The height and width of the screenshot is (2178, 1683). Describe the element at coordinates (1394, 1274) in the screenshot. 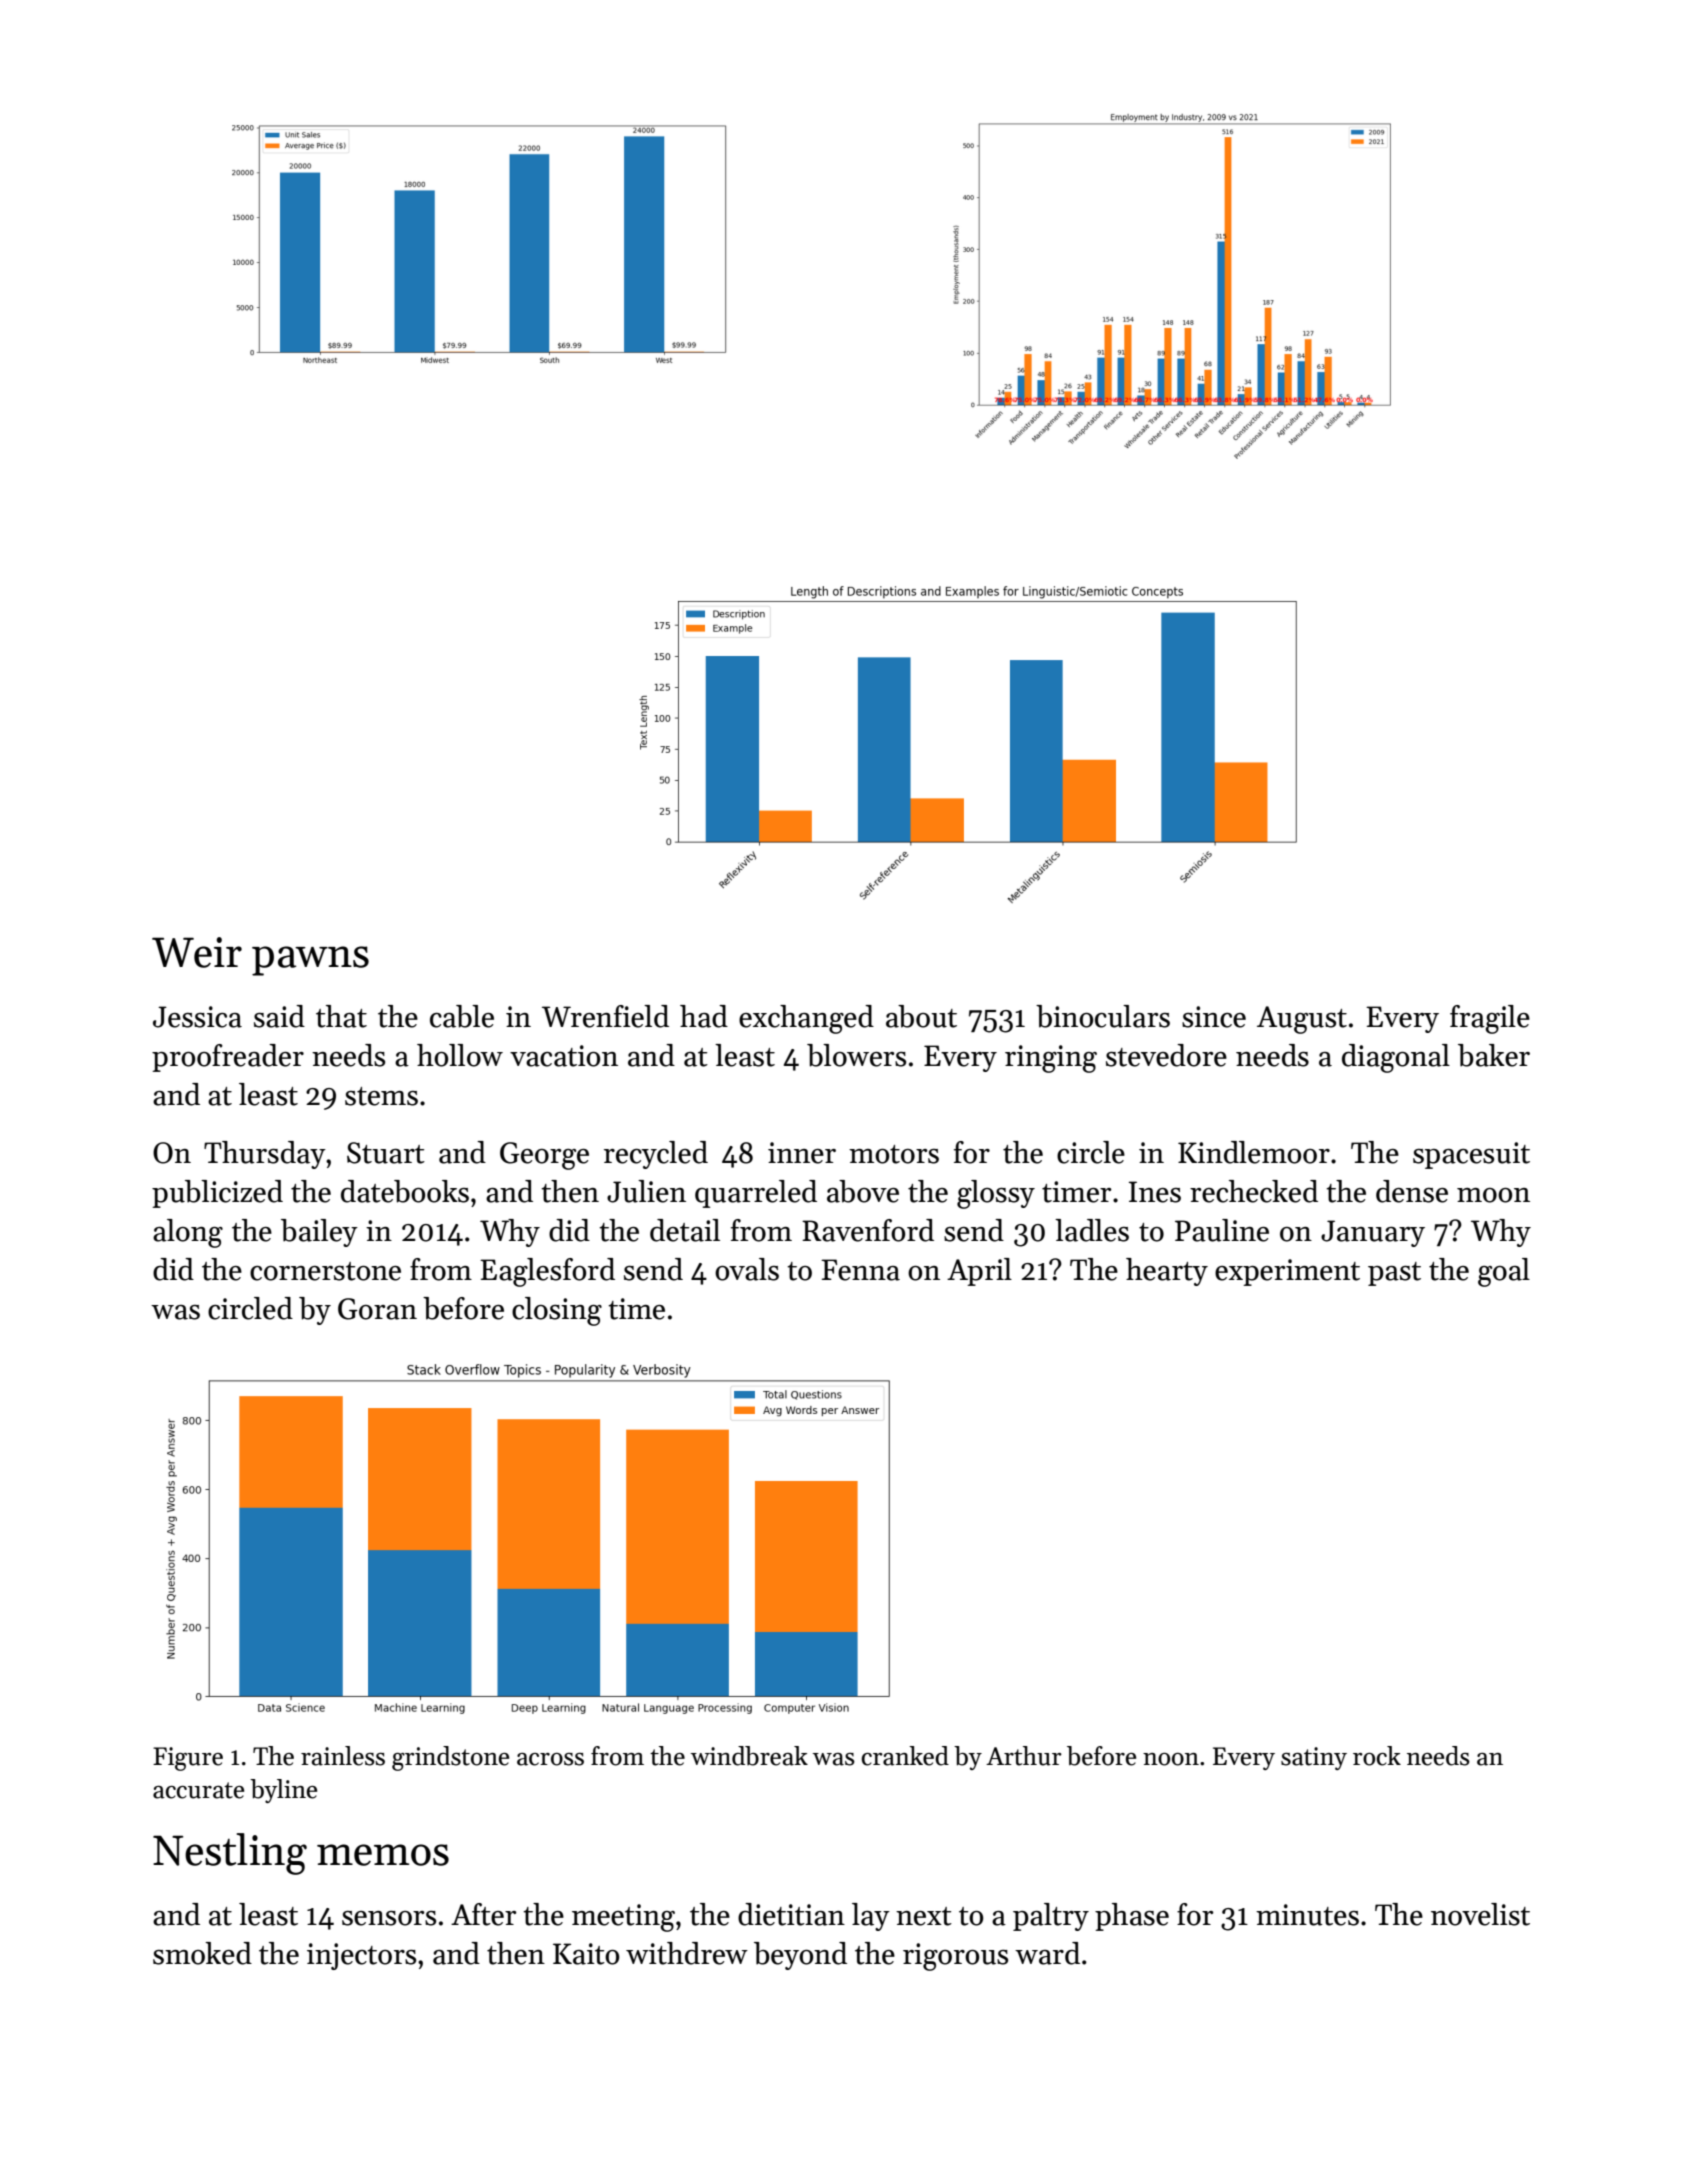

I see `past` at that location.
